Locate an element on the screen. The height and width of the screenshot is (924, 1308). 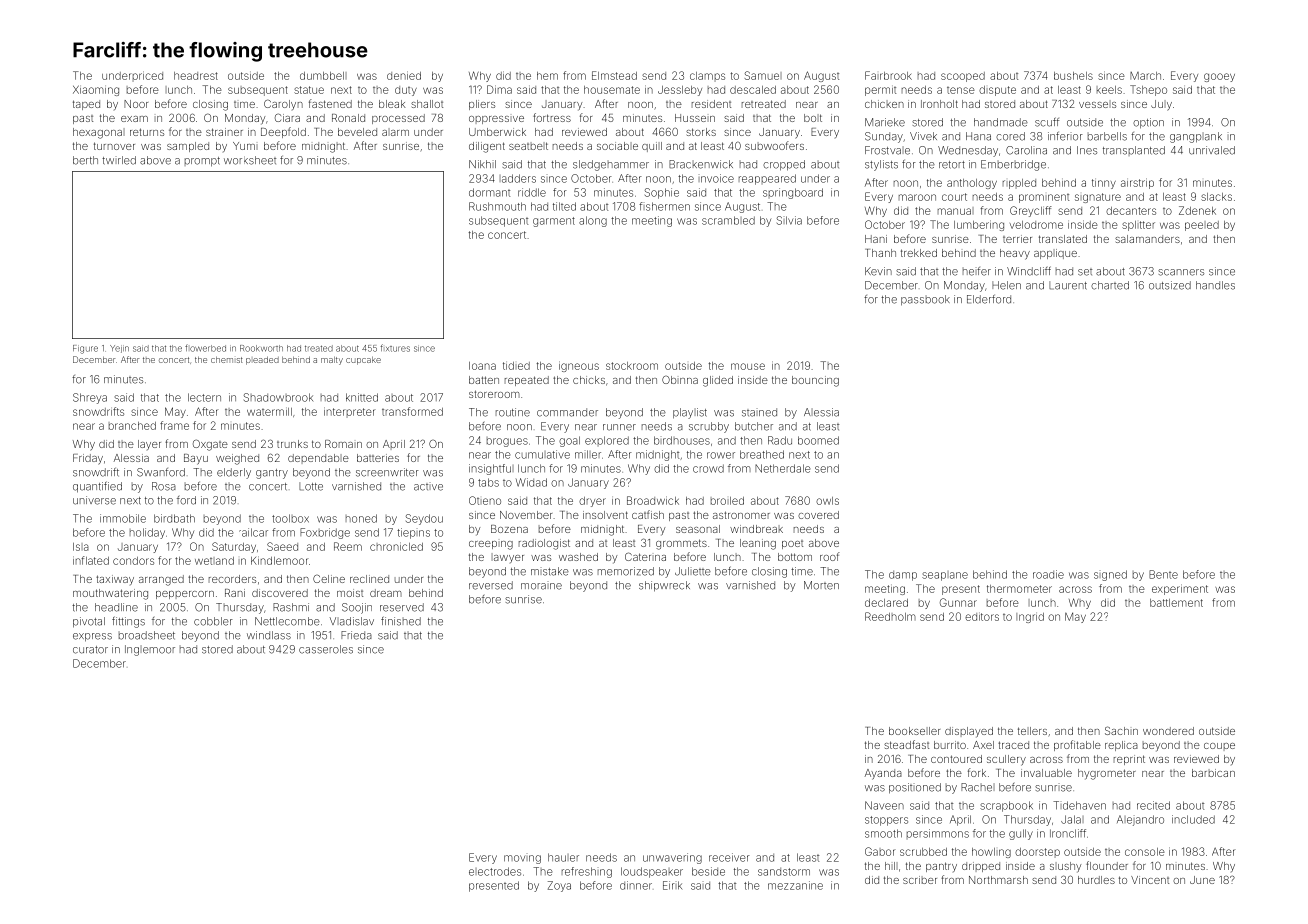
Samuel is located at coordinates (763, 75).
